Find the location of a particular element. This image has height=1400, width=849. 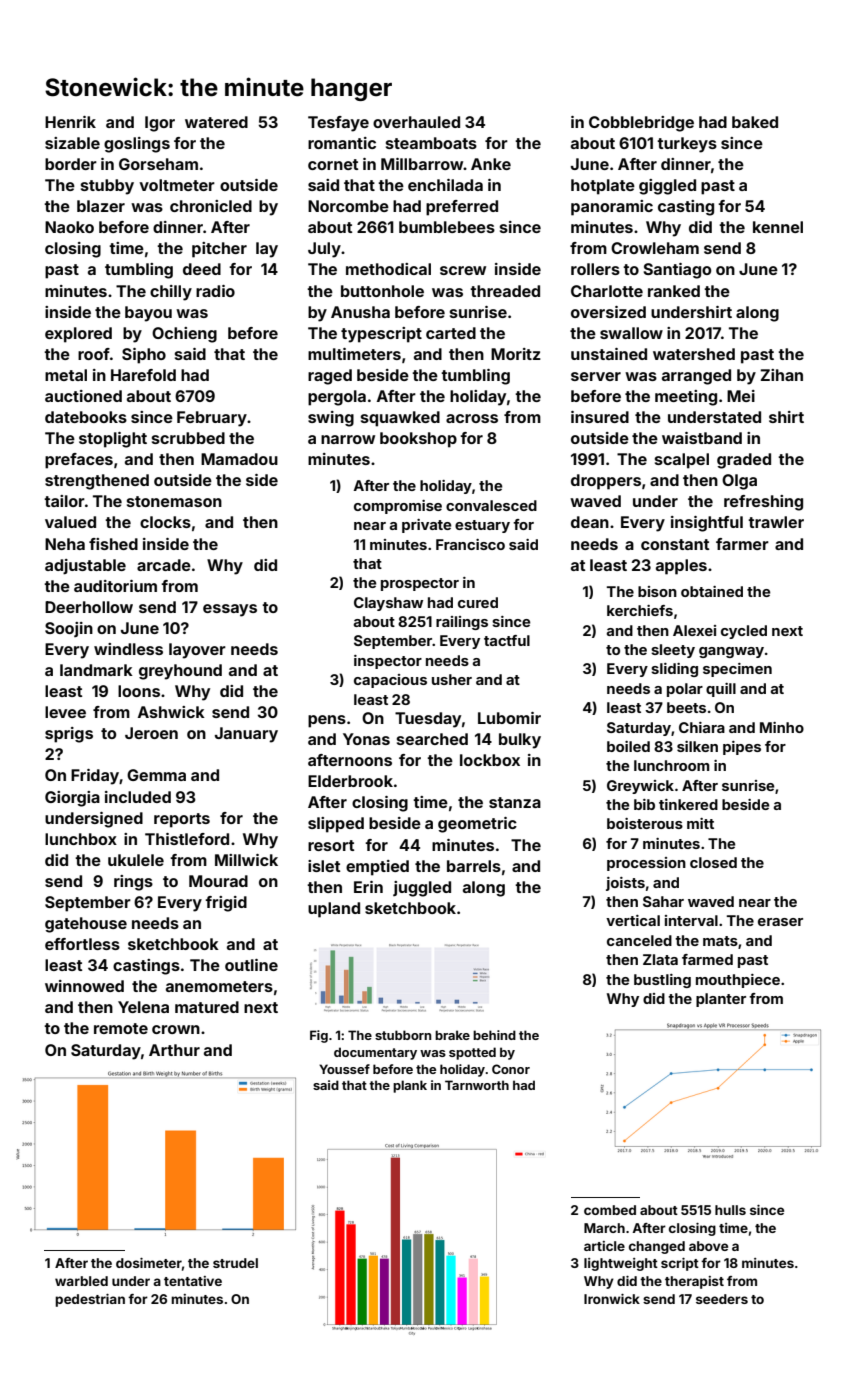

enchilada is located at coordinates (445, 185).
